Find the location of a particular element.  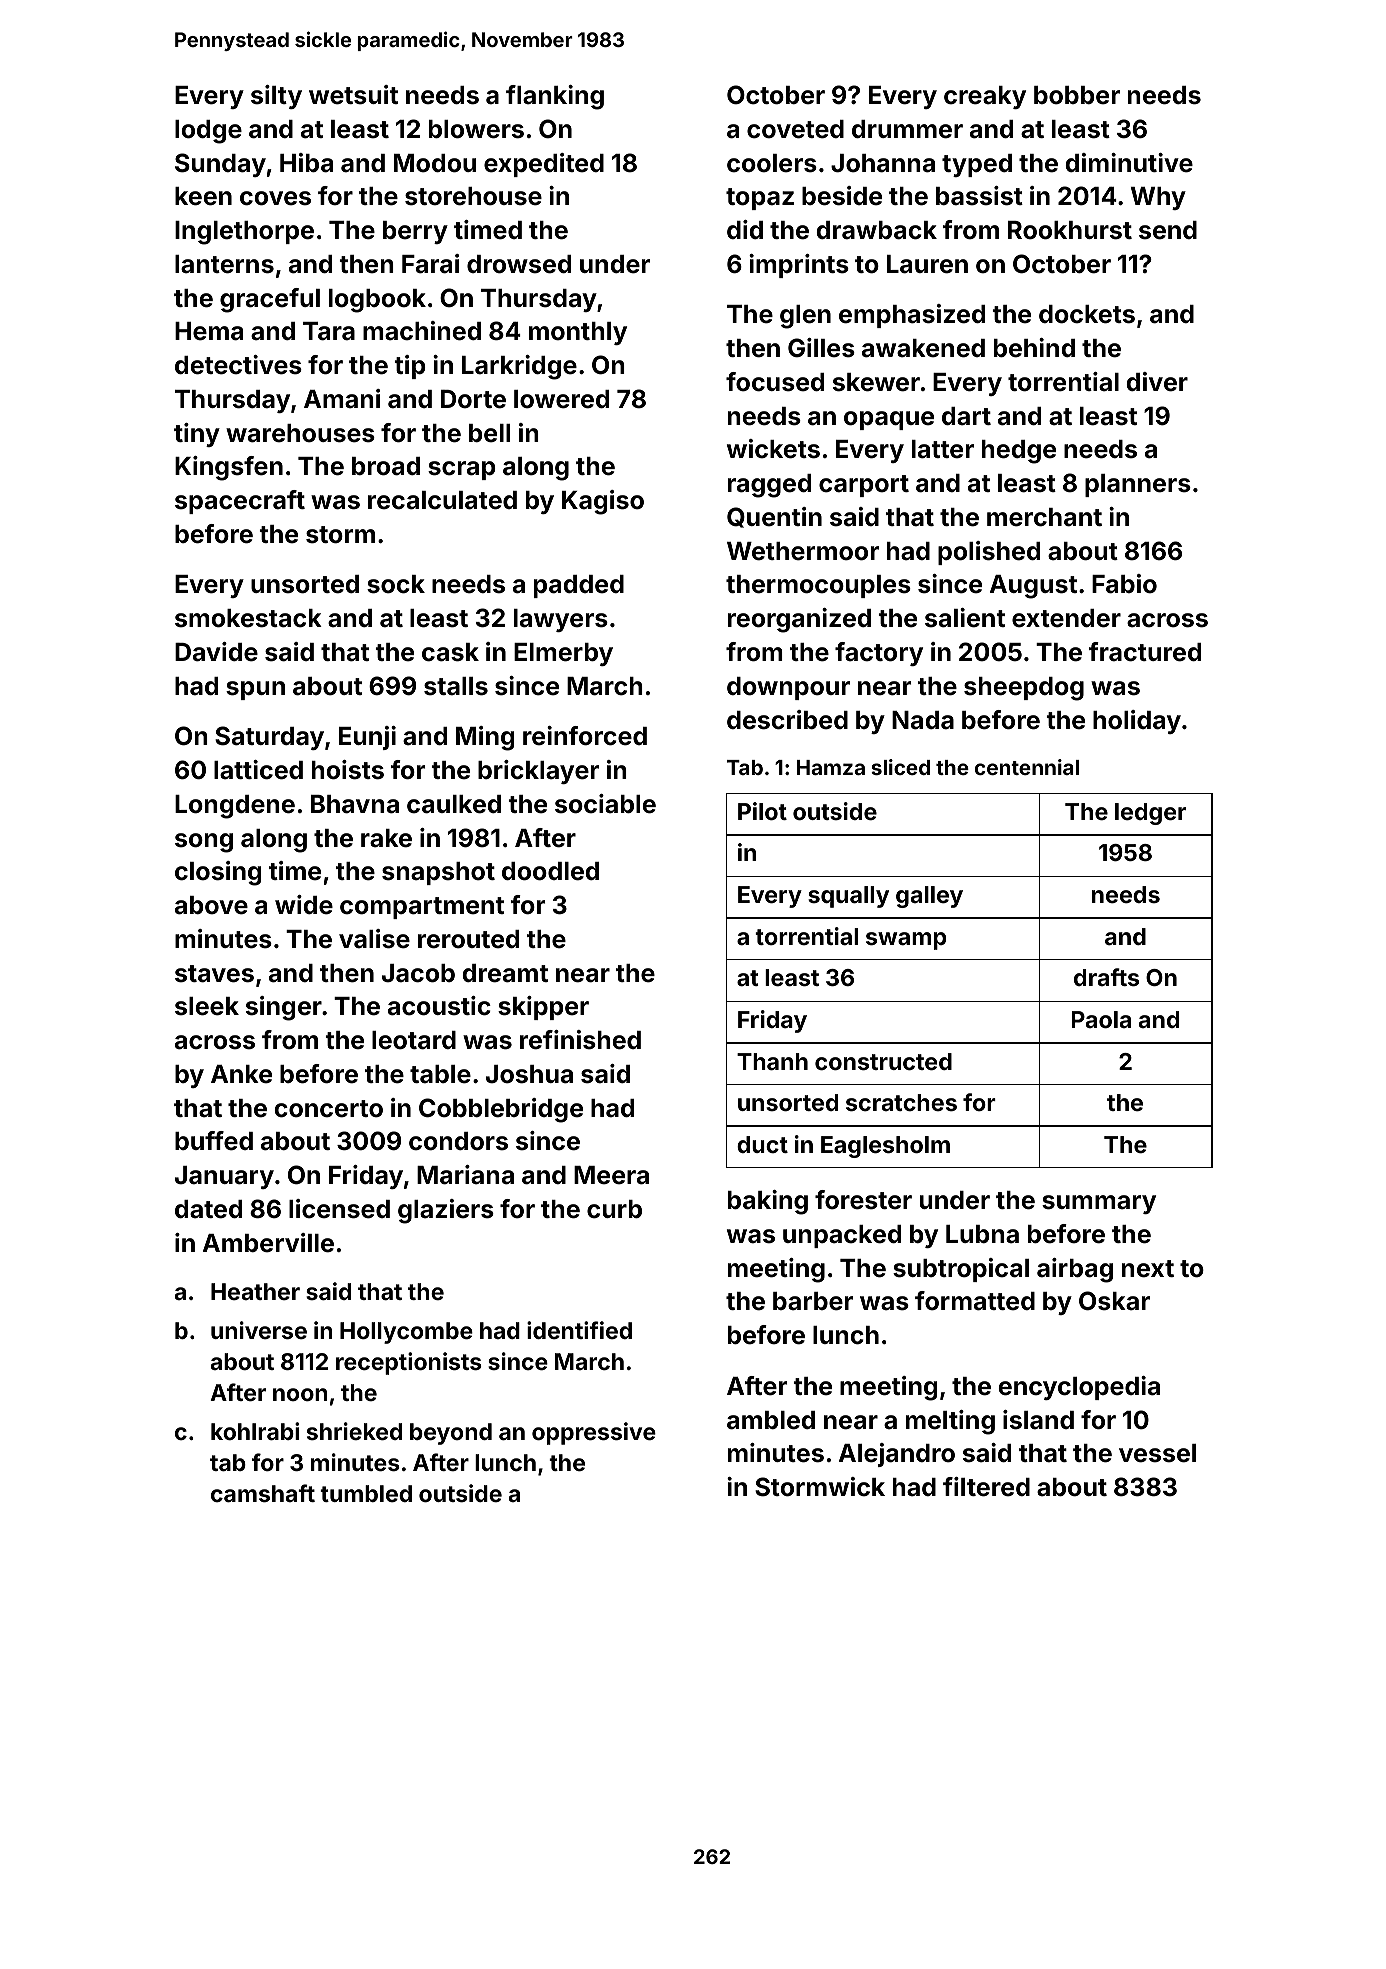

glen is located at coordinates (805, 317).
